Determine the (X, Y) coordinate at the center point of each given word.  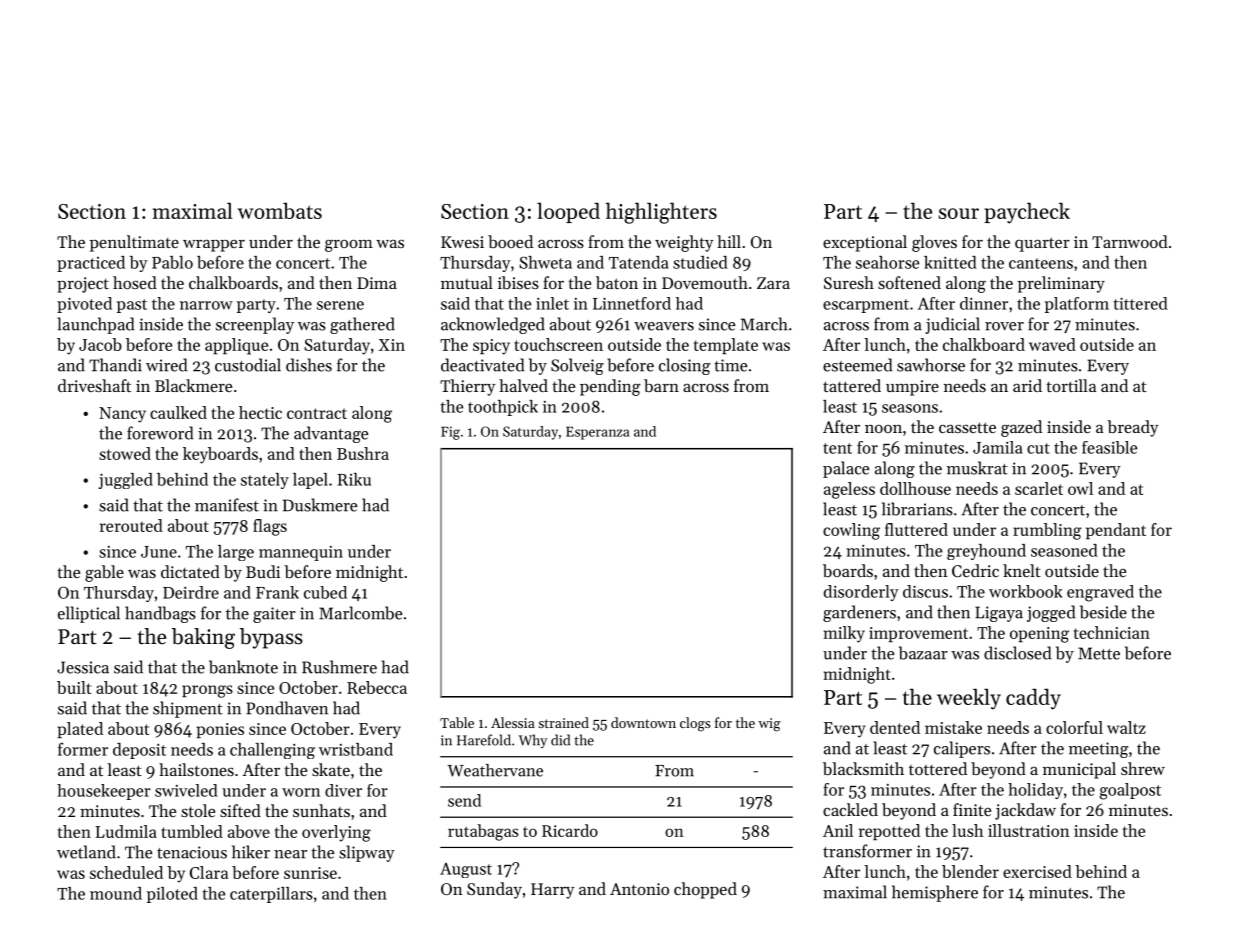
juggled (125, 481)
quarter (1042, 244)
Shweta (545, 262)
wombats (280, 211)
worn (301, 792)
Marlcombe (360, 613)
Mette (1099, 653)
